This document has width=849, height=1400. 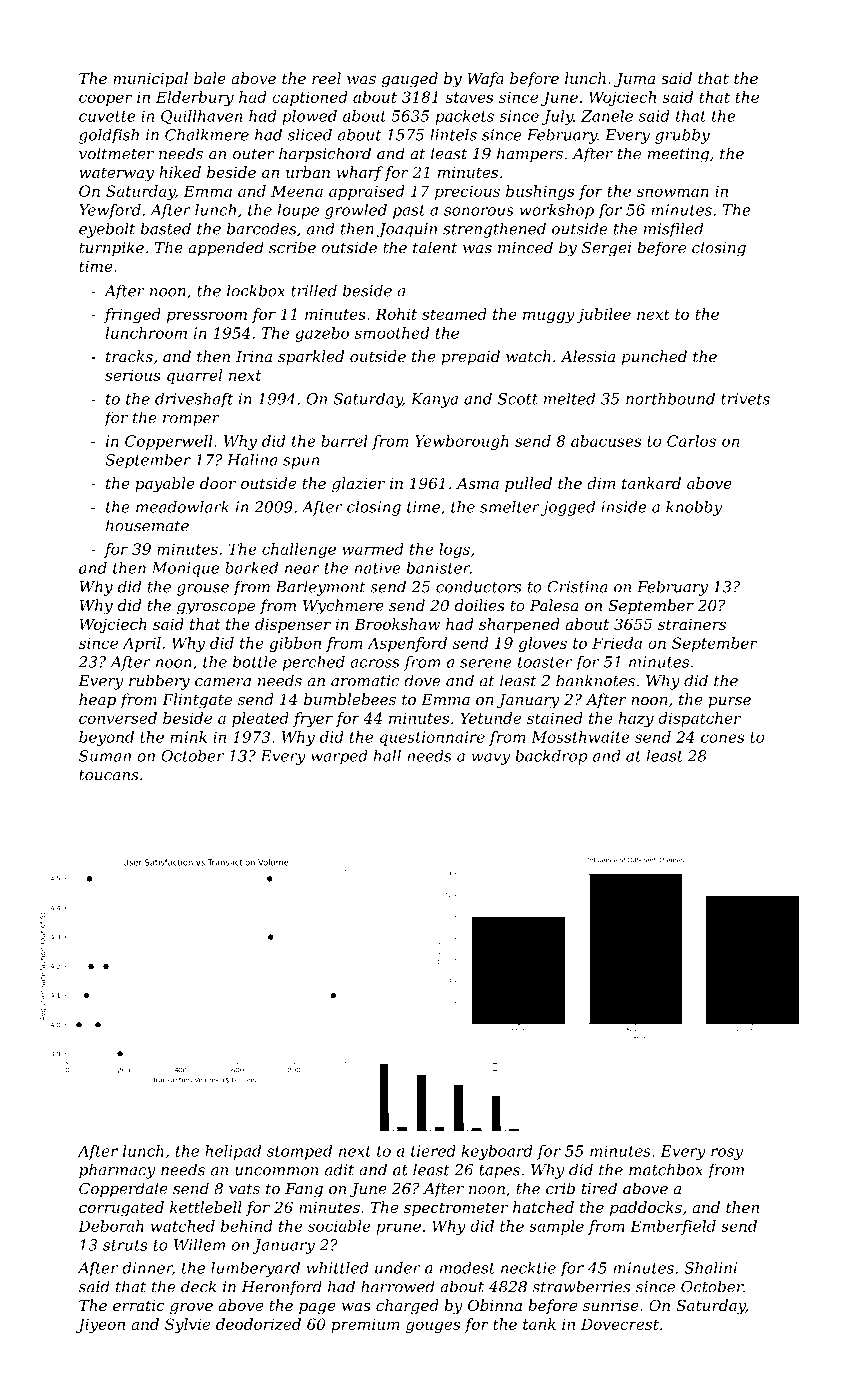 I want to click on punched, so click(x=654, y=357).
